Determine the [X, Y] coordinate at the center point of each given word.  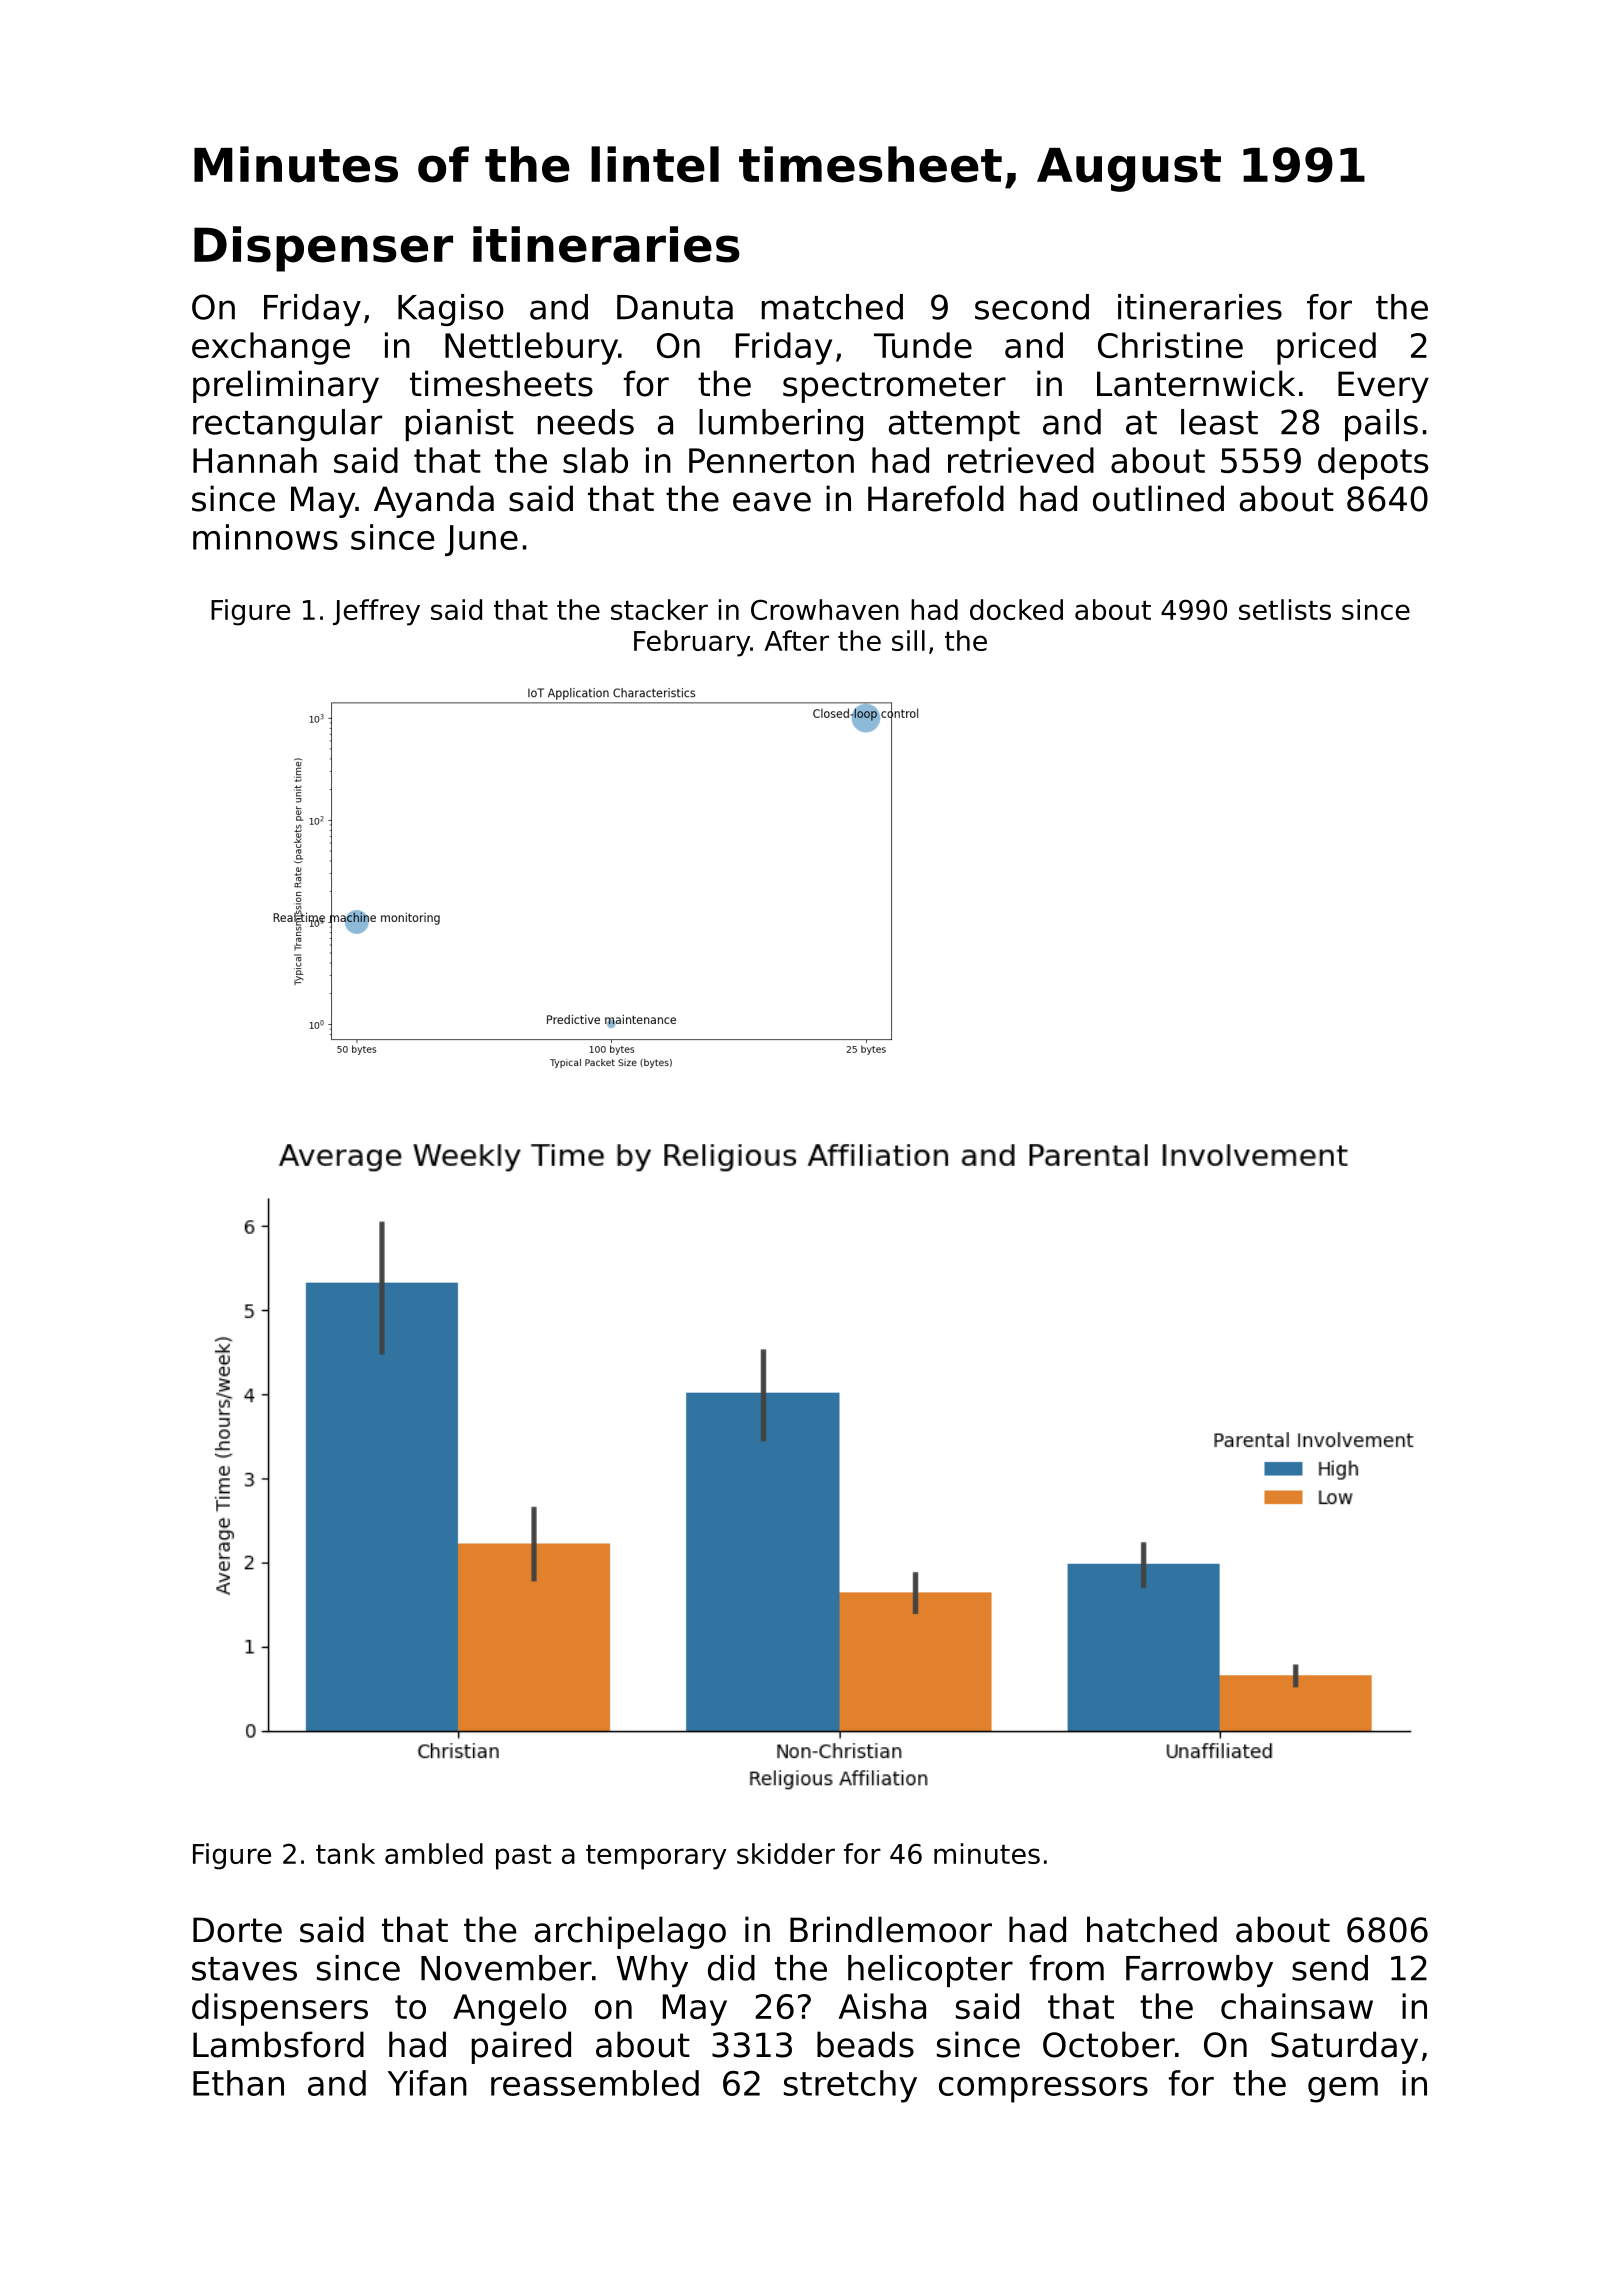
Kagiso [451, 310]
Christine [1170, 345]
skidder [786, 1853]
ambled [434, 1853]
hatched [1152, 1929]
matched [832, 307]
